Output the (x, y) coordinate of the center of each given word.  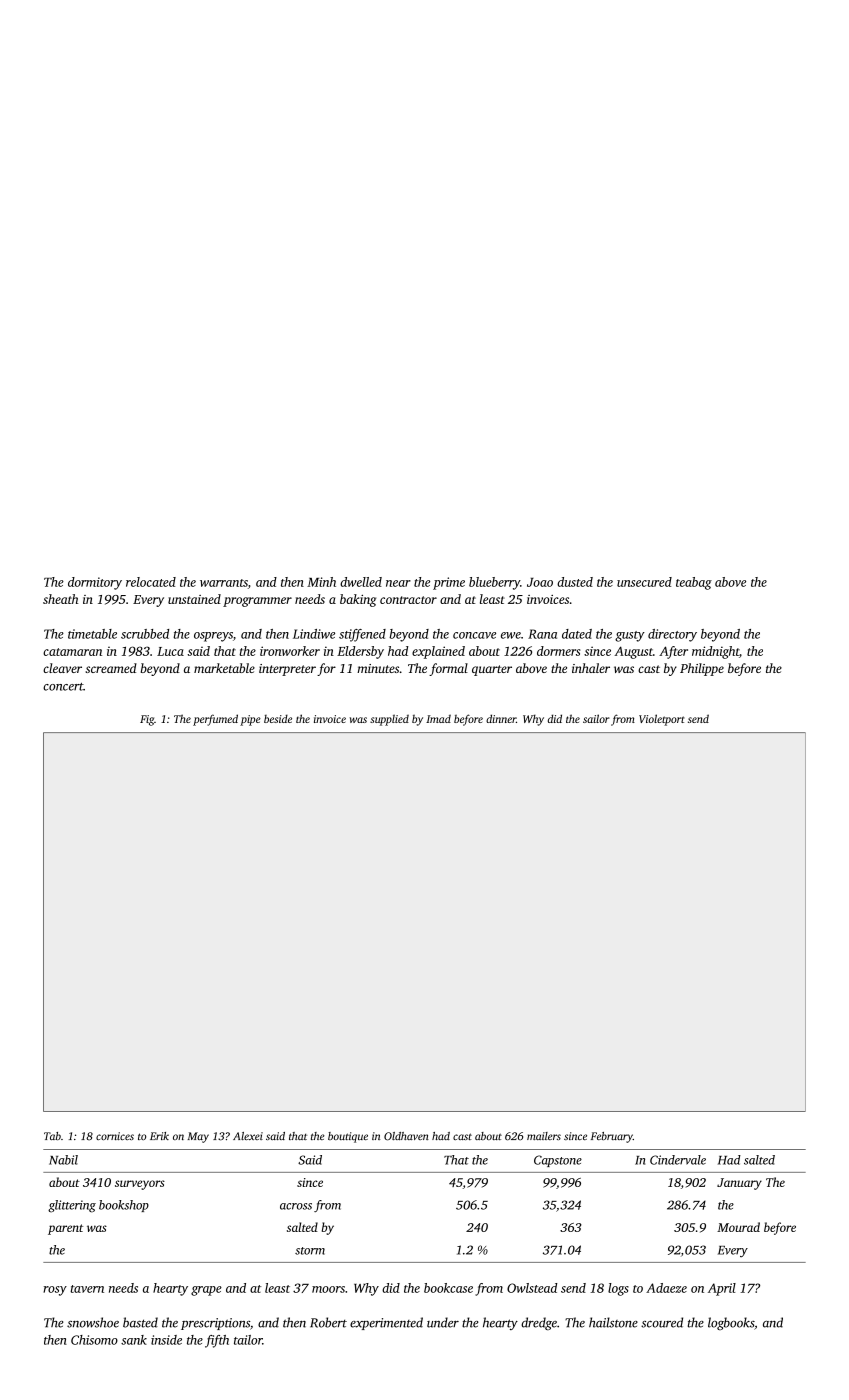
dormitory (95, 583)
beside (278, 718)
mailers (544, 1136)
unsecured (644, 582)
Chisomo (94, 1340)
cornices (115, 1136)
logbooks (731, 1323)
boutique (348, 1137)
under (443, 1322)
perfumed (215, 720)
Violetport (662, 720)
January (739, 1184)
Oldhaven (406, 1136)
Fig (147, 720)
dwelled (361, 582)
